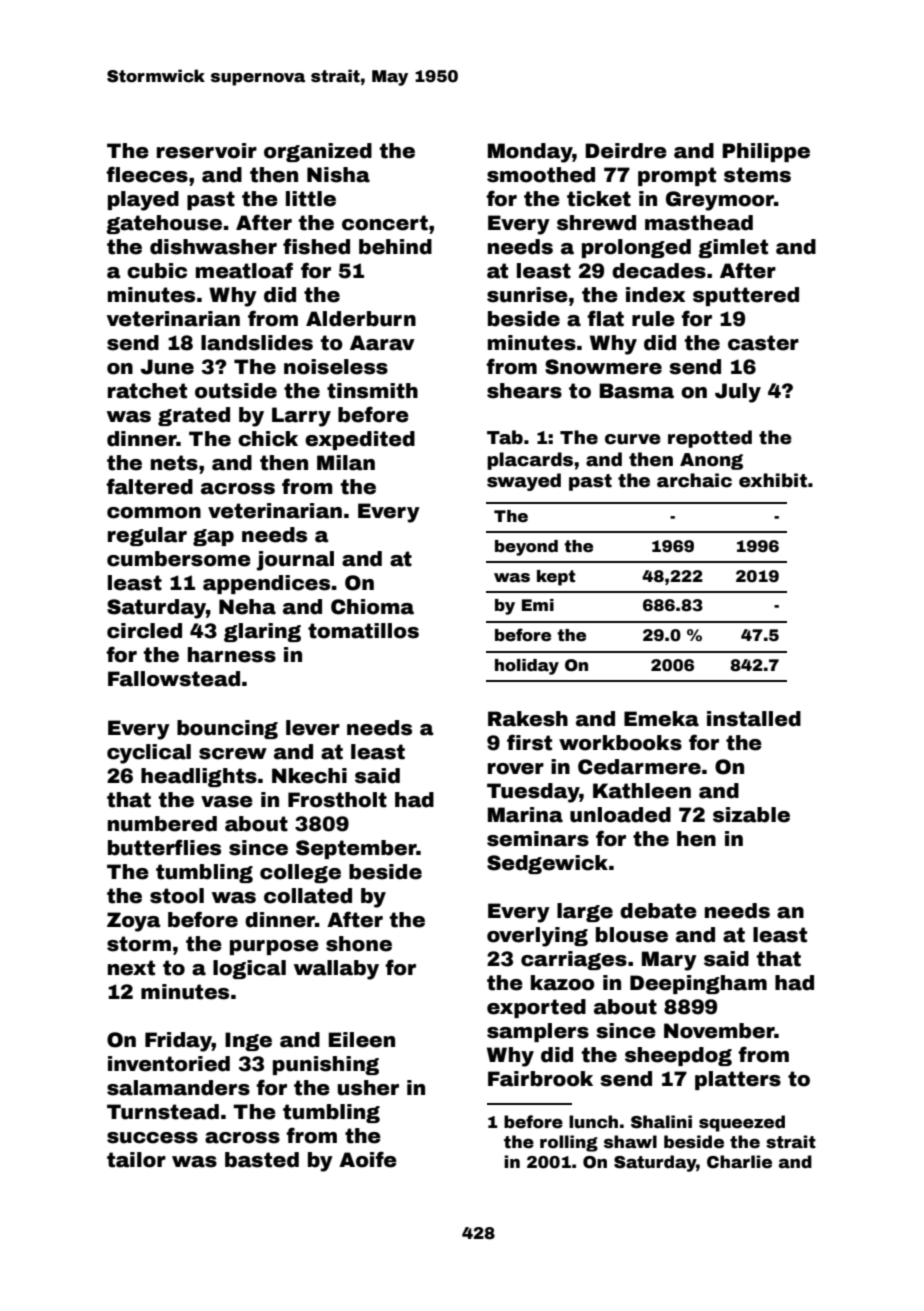 The width and height of the screenshot is (924, 1311). What do you see at coordinates (751, 815) in the screenshot?
I see `sizable` at bounding box center [751, 815].
